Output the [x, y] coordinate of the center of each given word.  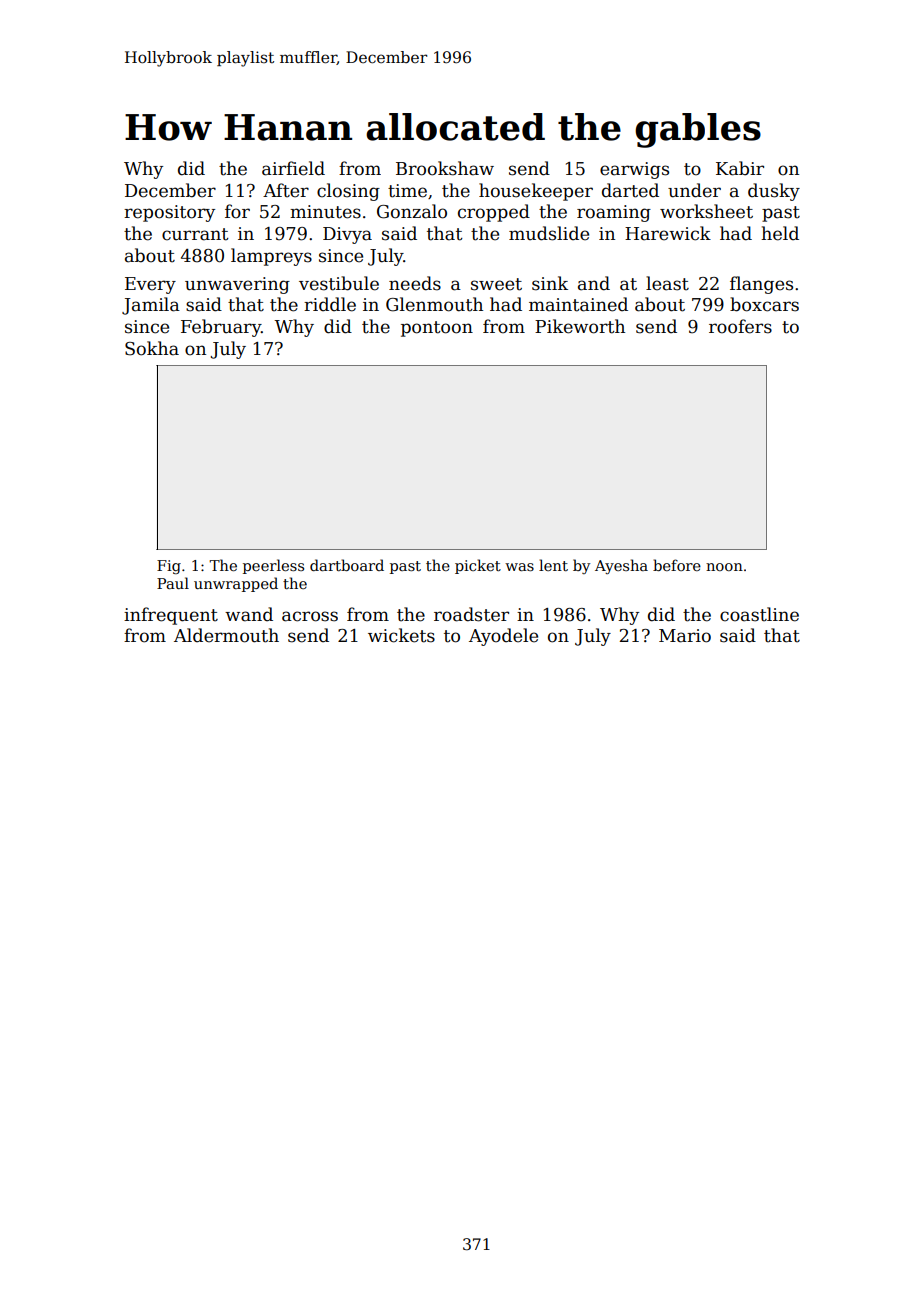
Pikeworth [580, 326]
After [286, 190]
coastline [759, 614]
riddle [330, 304]
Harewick [668, 233]
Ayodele [503, 637]
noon [724, 567]
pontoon [437, 329]
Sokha [152, 348]
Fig [169, 567]
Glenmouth [434, 304]
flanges [761, 285]
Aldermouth [226, 635]
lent [553, 565]
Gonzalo [412, 211]
